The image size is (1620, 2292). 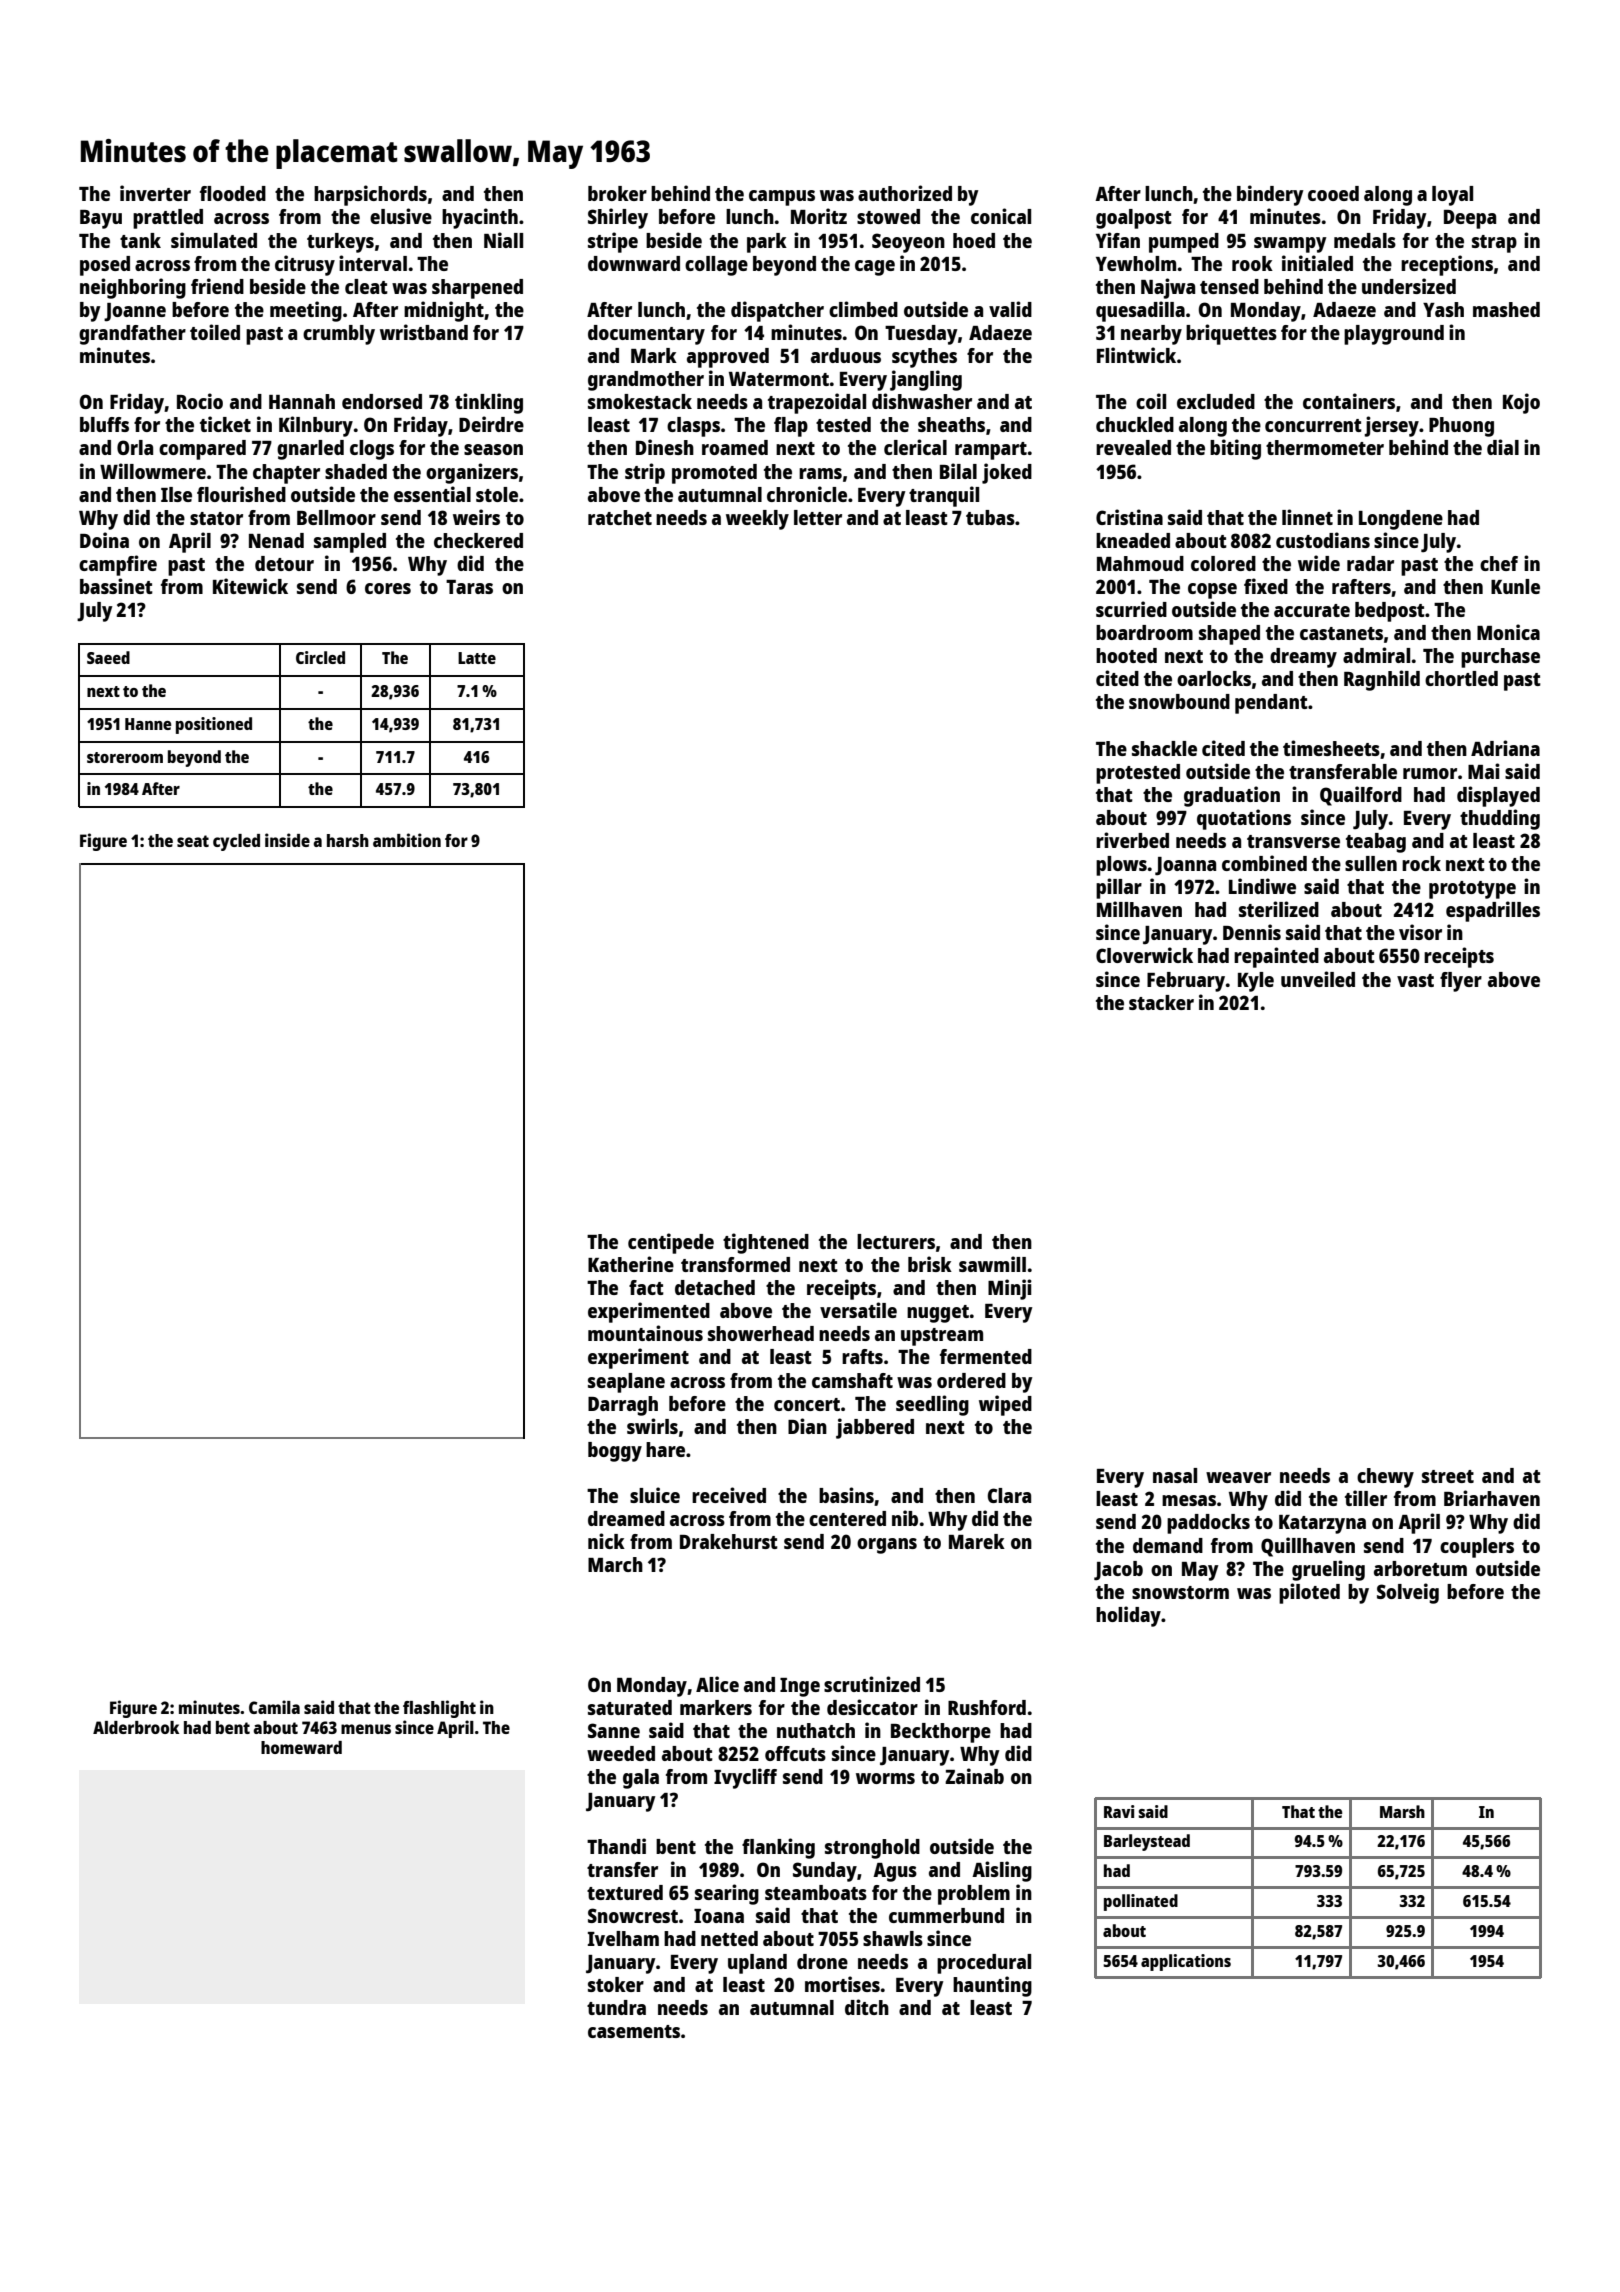 I want to click on Kunle, so click(x=1515, y=586).
